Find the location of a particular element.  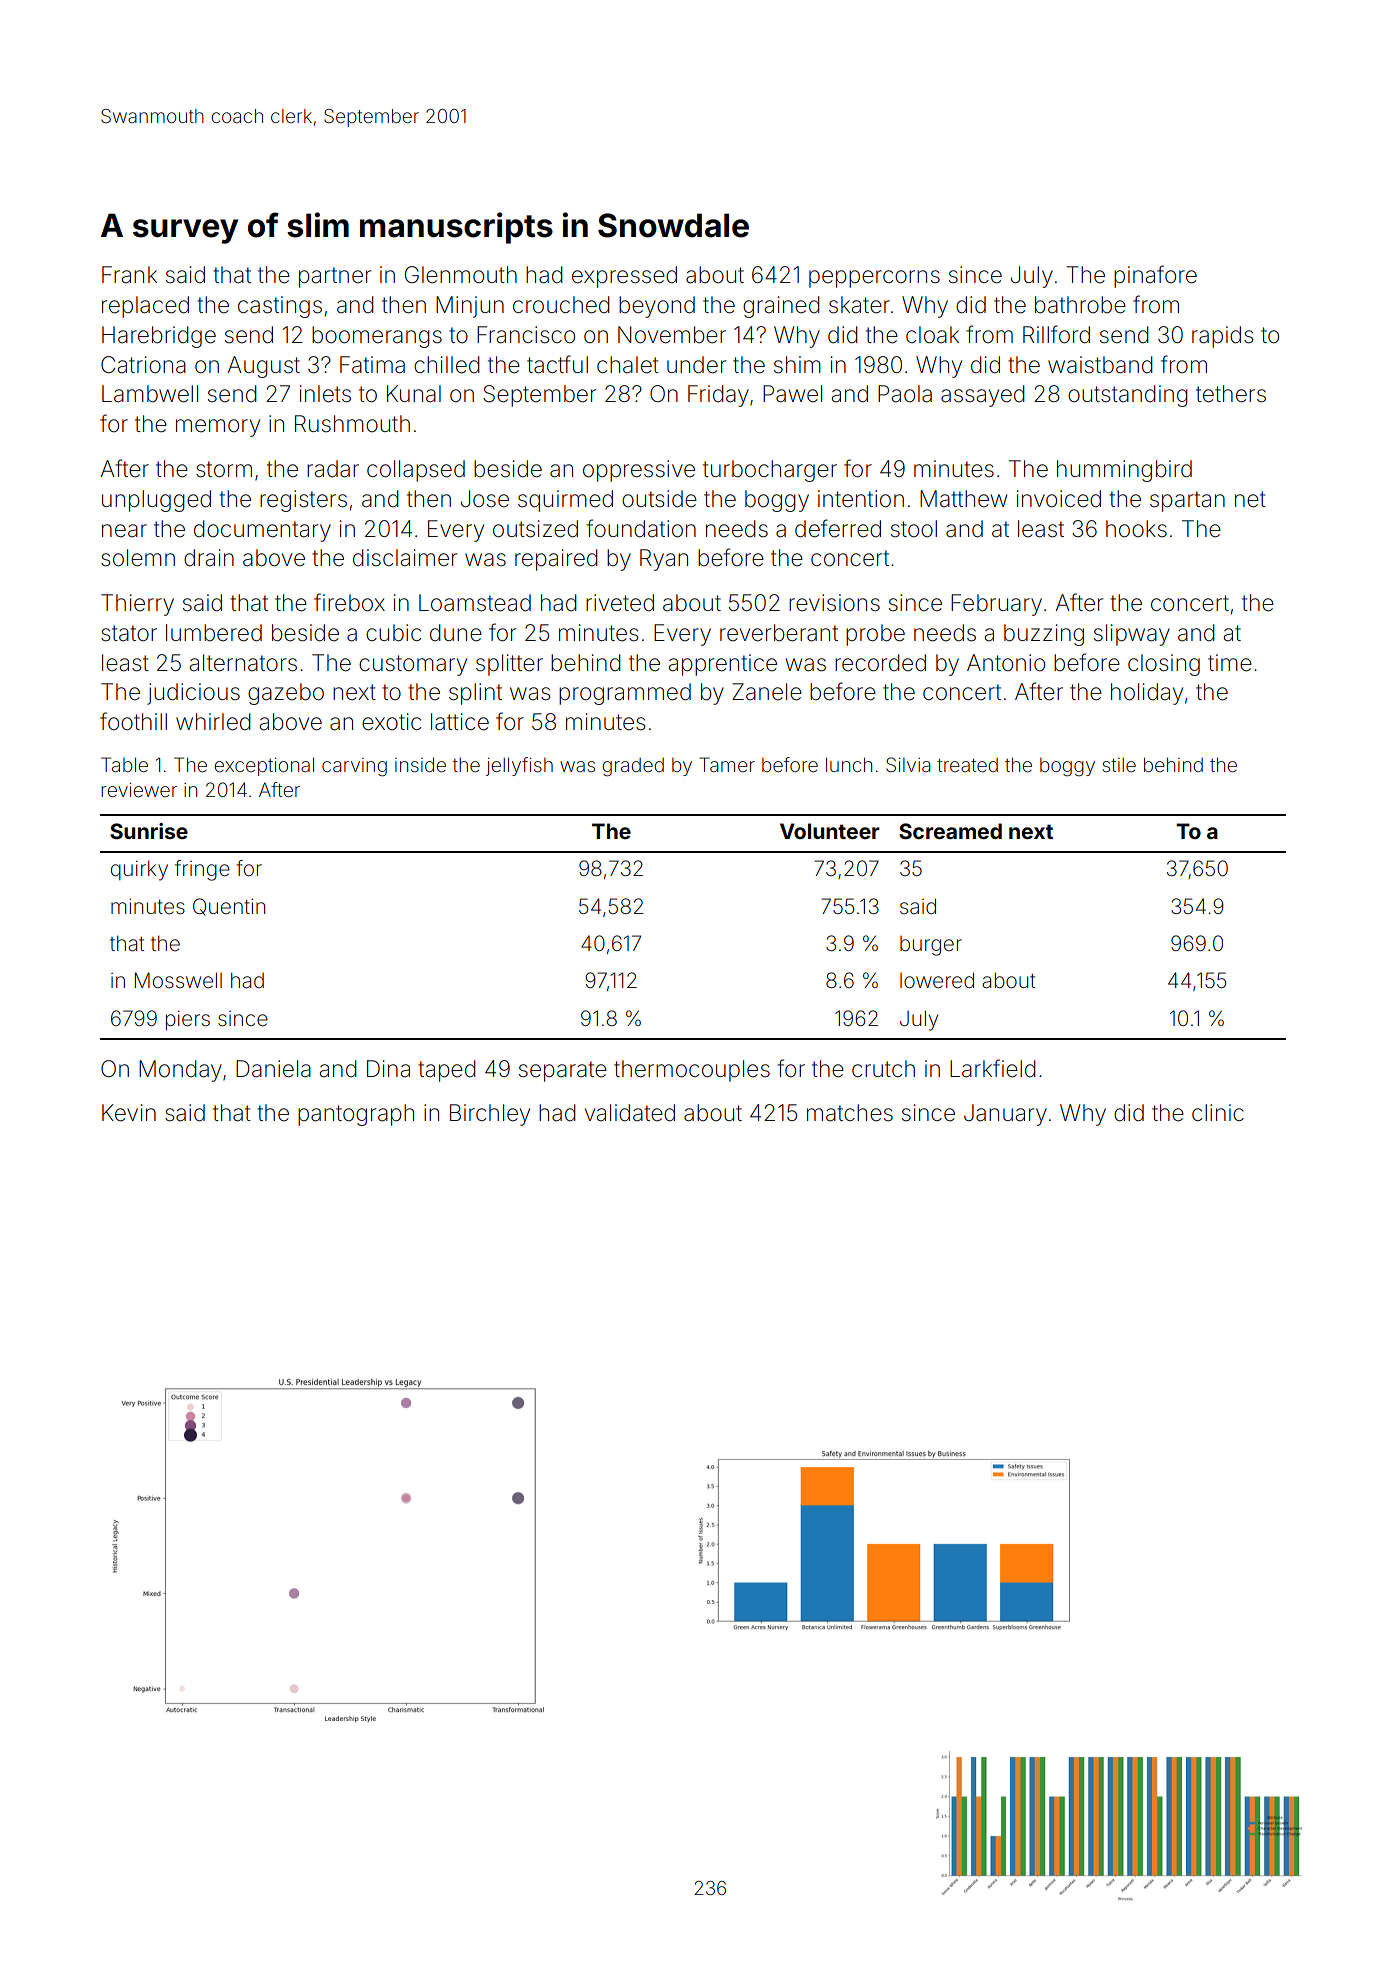

matches is located at coordinates (850, 1113).
